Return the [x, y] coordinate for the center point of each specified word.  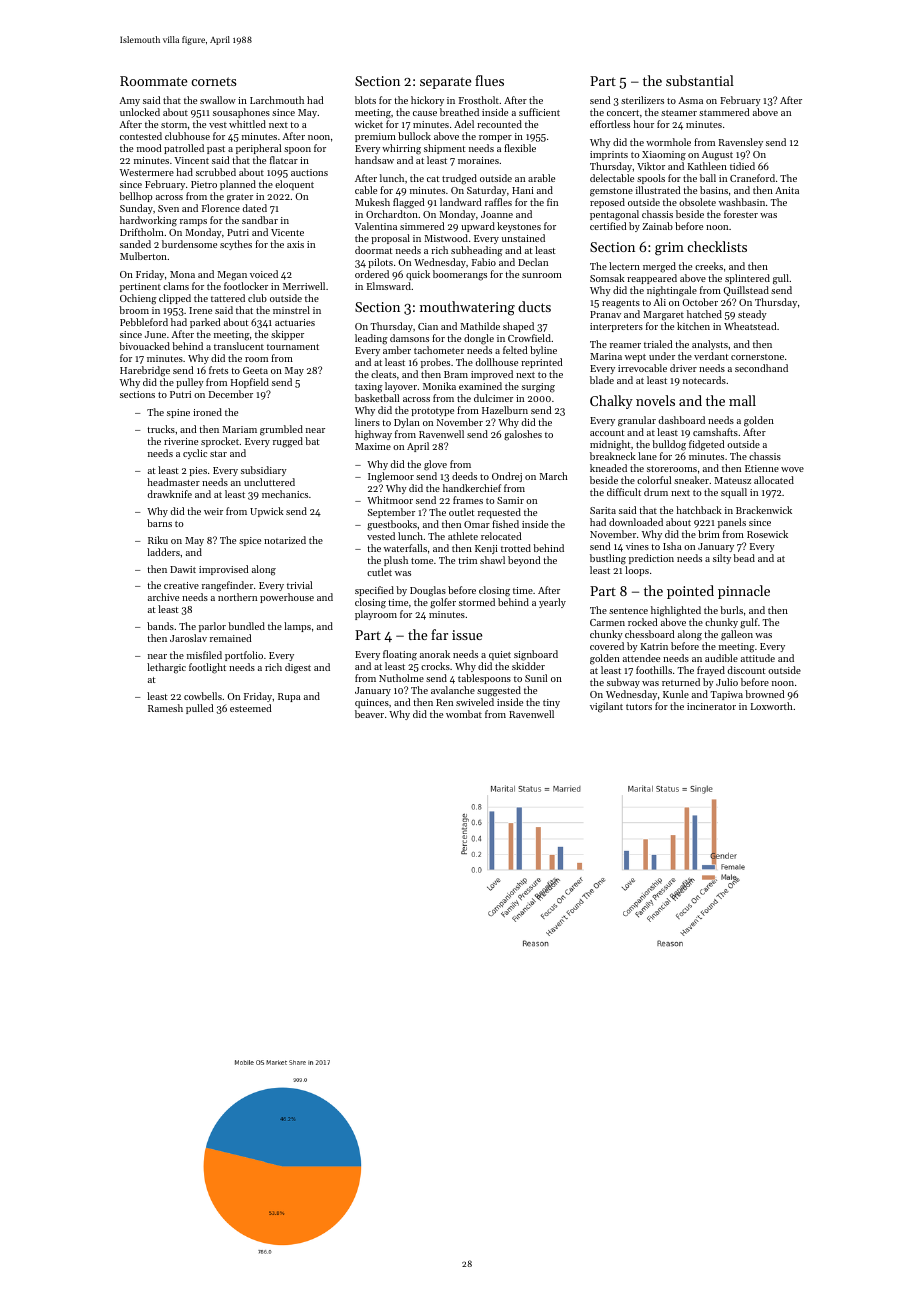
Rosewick [767, 534]
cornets [214, 81]
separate [445, 83]
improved [492, 375]
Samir [510, 500]
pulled [199, 709]
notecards [704, 380]
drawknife [169, 494]
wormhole [668, 142]
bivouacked [144, 346]
